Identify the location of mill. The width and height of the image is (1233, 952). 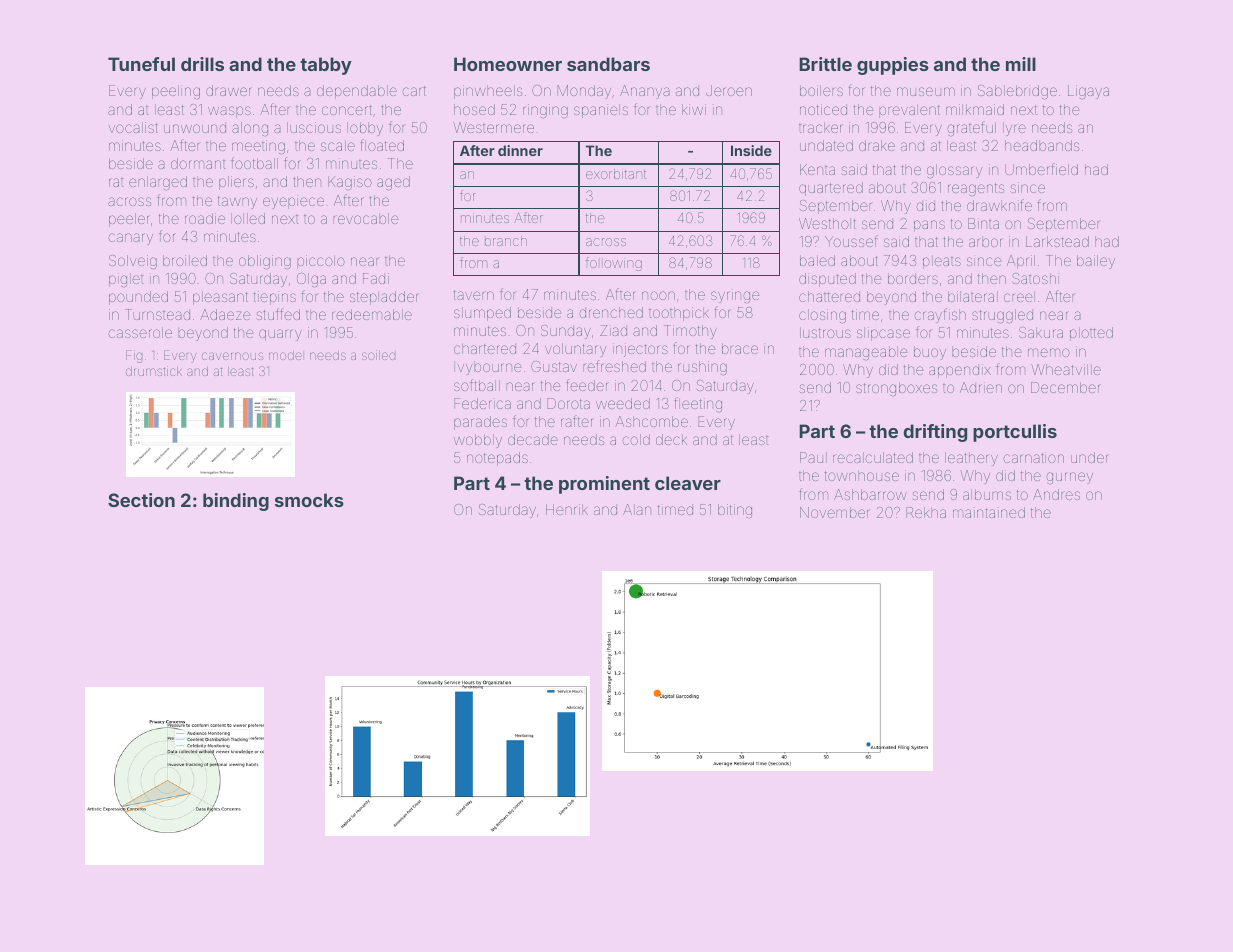
(1021, 64).
